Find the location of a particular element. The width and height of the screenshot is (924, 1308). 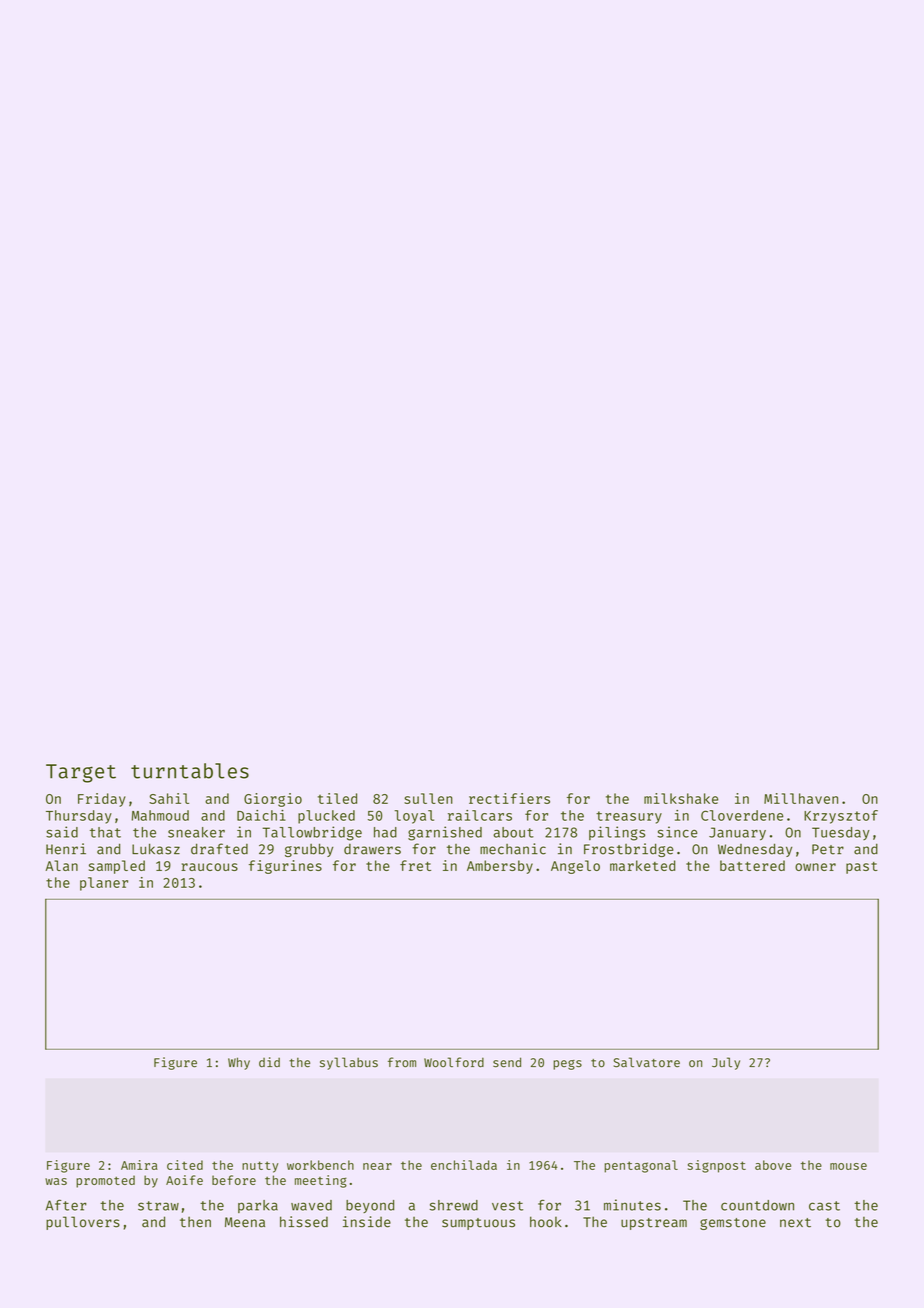

fret is located at coordinates (415, 865).
